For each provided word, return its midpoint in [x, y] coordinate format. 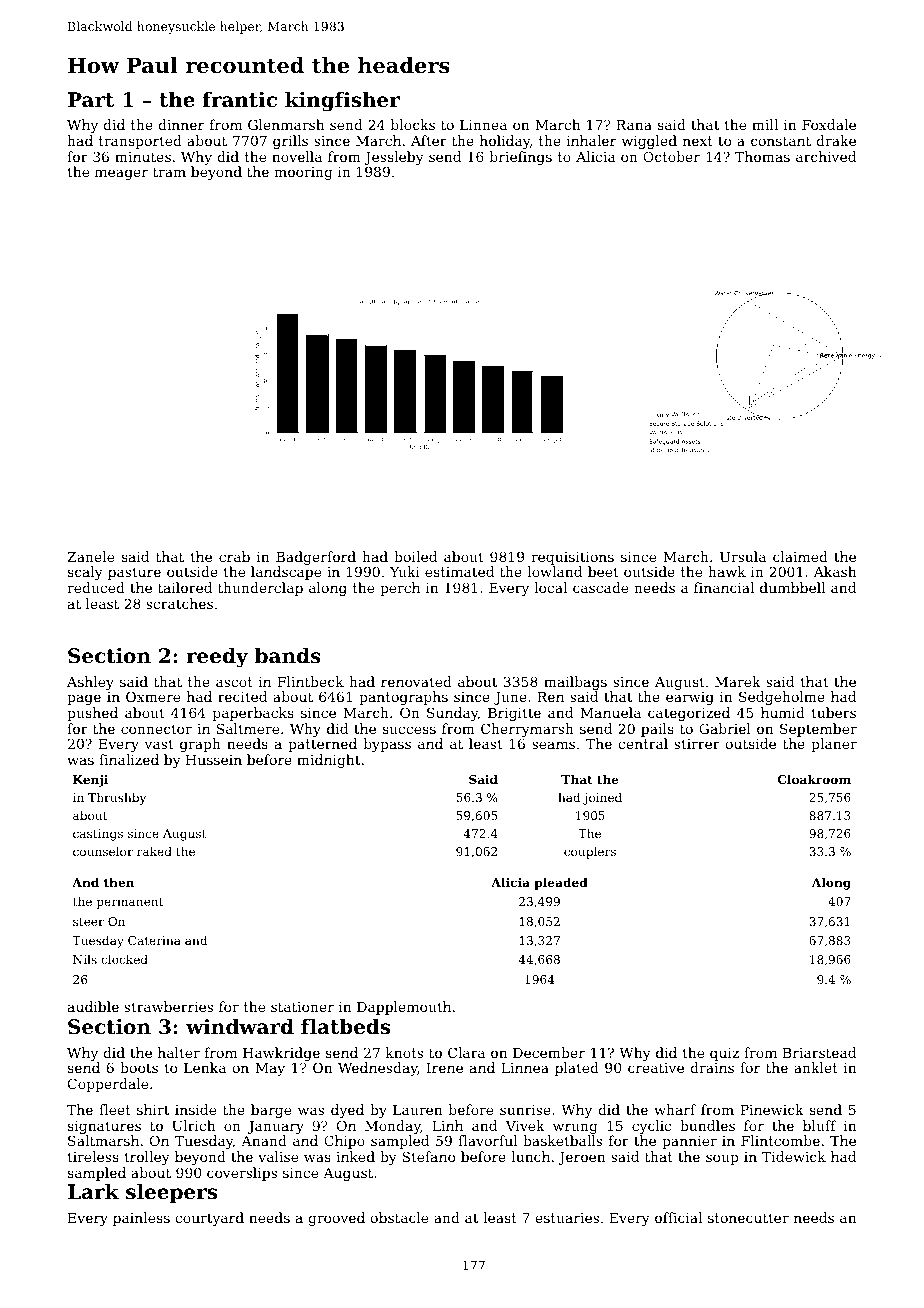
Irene [445, 1068]
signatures [104, 1127]
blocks [413, 124]
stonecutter [748, 1218]
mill [765, 124]
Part [91, 100]
